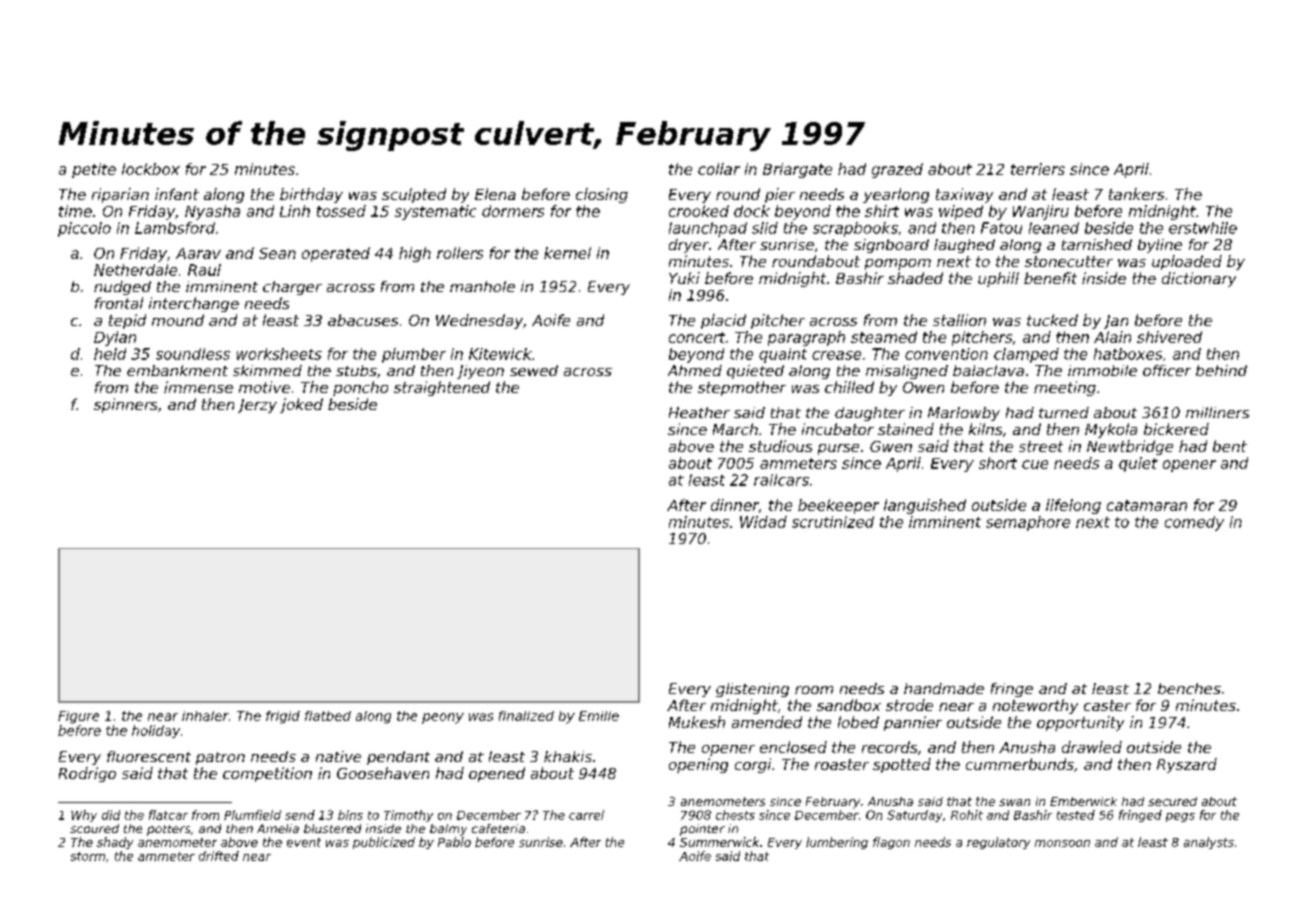  I want to click on straightened, so click(442, 388).
